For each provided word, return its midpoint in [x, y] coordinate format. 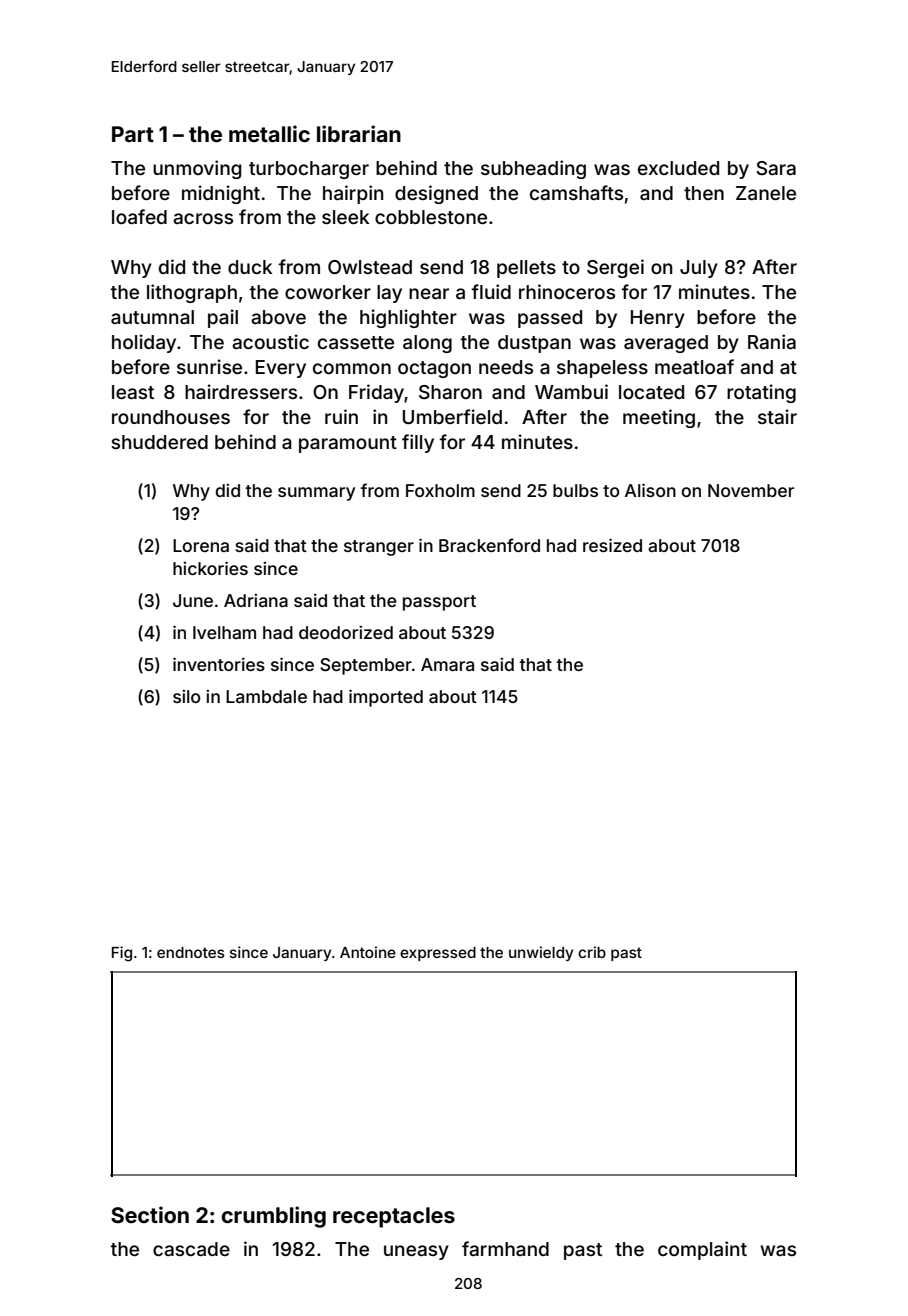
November [751, 490]
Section [150, 1214]
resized [612, 545]
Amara [447, 664]
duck [250, 267]
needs [506, 367]
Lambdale [266, 696]
